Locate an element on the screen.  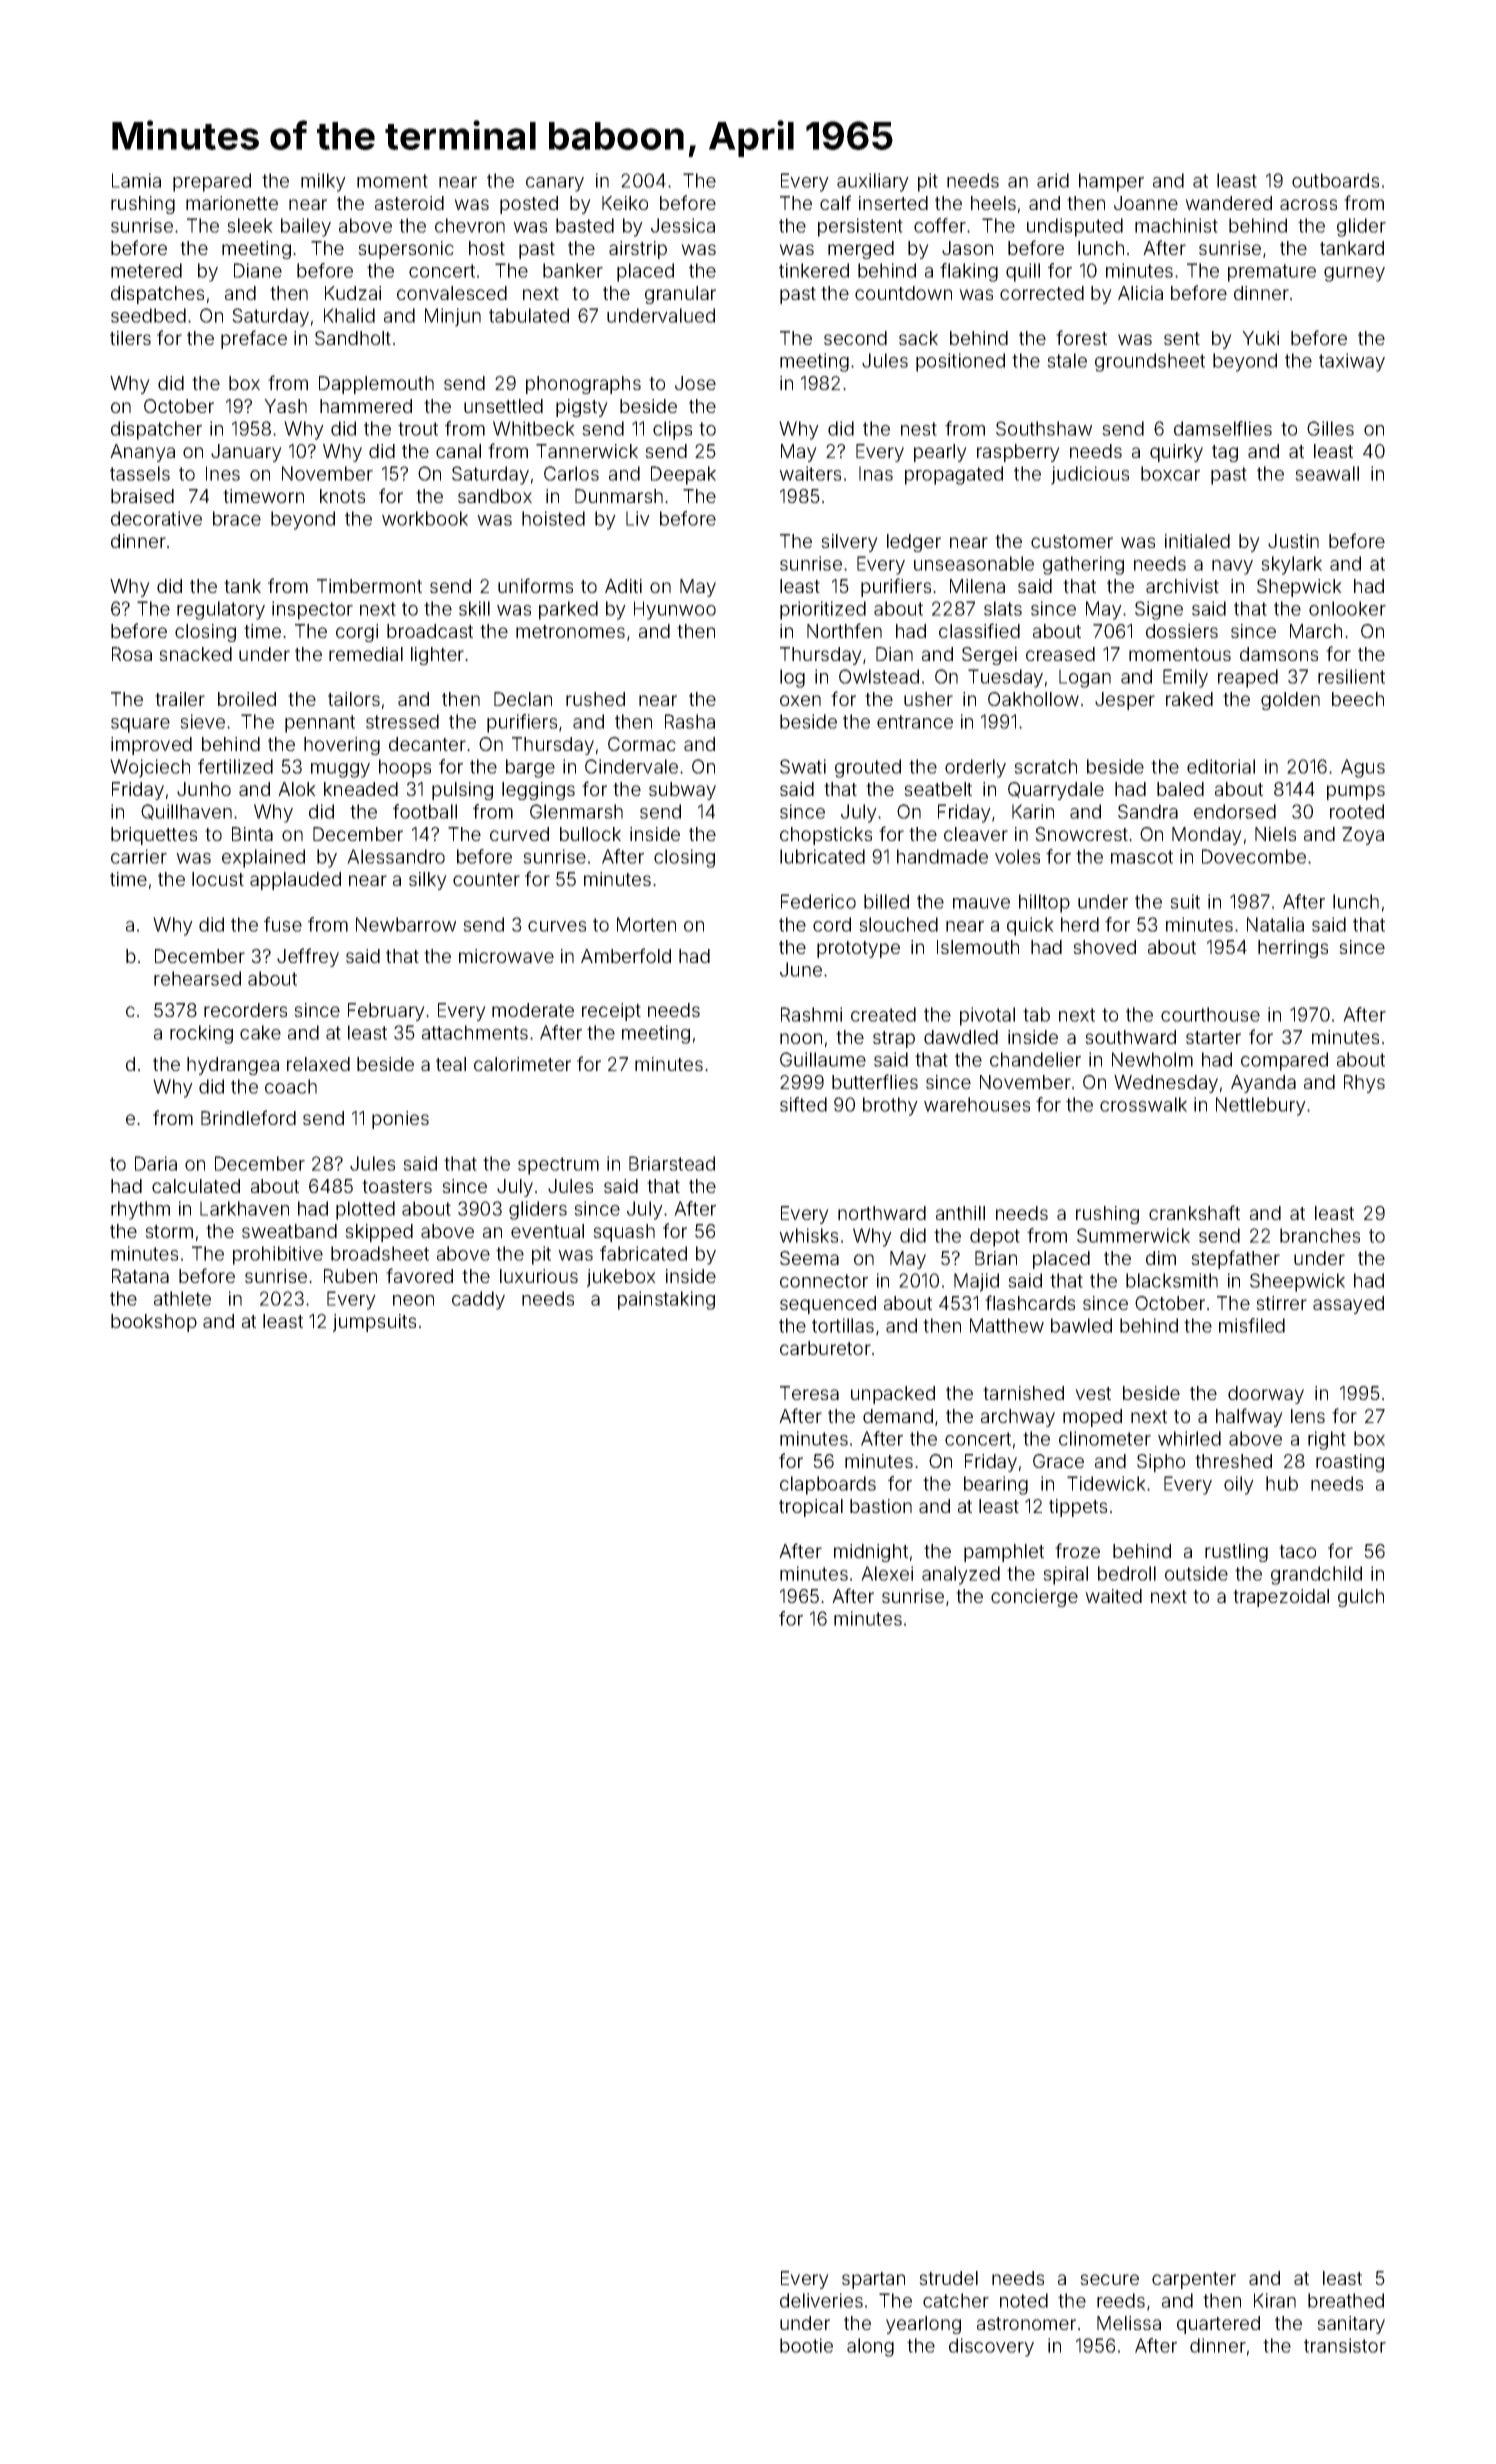
hoisted is located at coordinates (553, 518).
